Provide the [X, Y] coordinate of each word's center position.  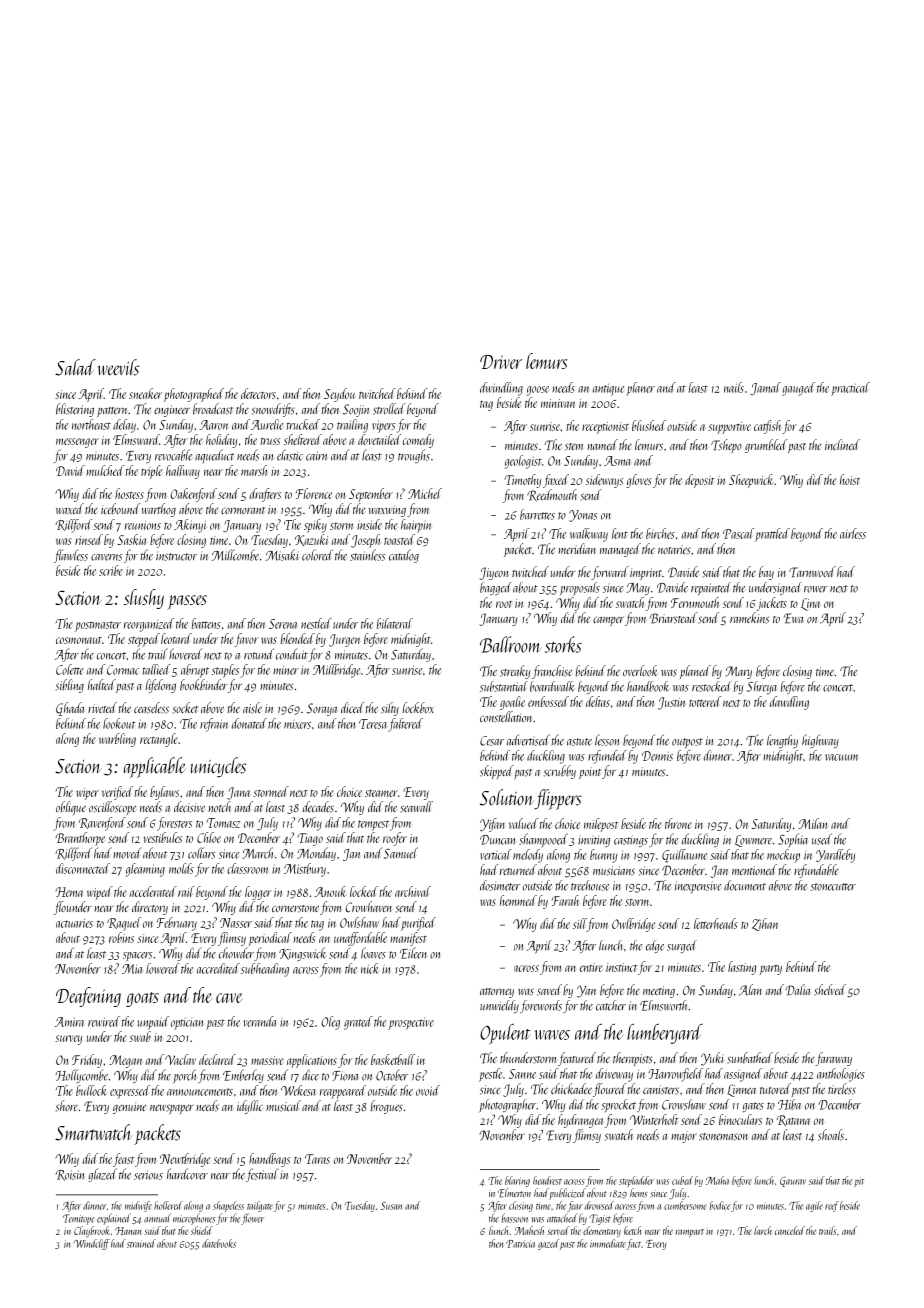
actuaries [74, 923]
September [371, 495]
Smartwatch [93, 1132]
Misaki [282, 555]
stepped [144, 640]
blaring [517, 1181]
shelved [830, 990]
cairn [316, 456]
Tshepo [726, 446]
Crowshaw [684, 1104]
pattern [112, 412]
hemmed [518, 900]
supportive [729, 428]
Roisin [69, 1175]
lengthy [782, 741]
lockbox [418, 707]
